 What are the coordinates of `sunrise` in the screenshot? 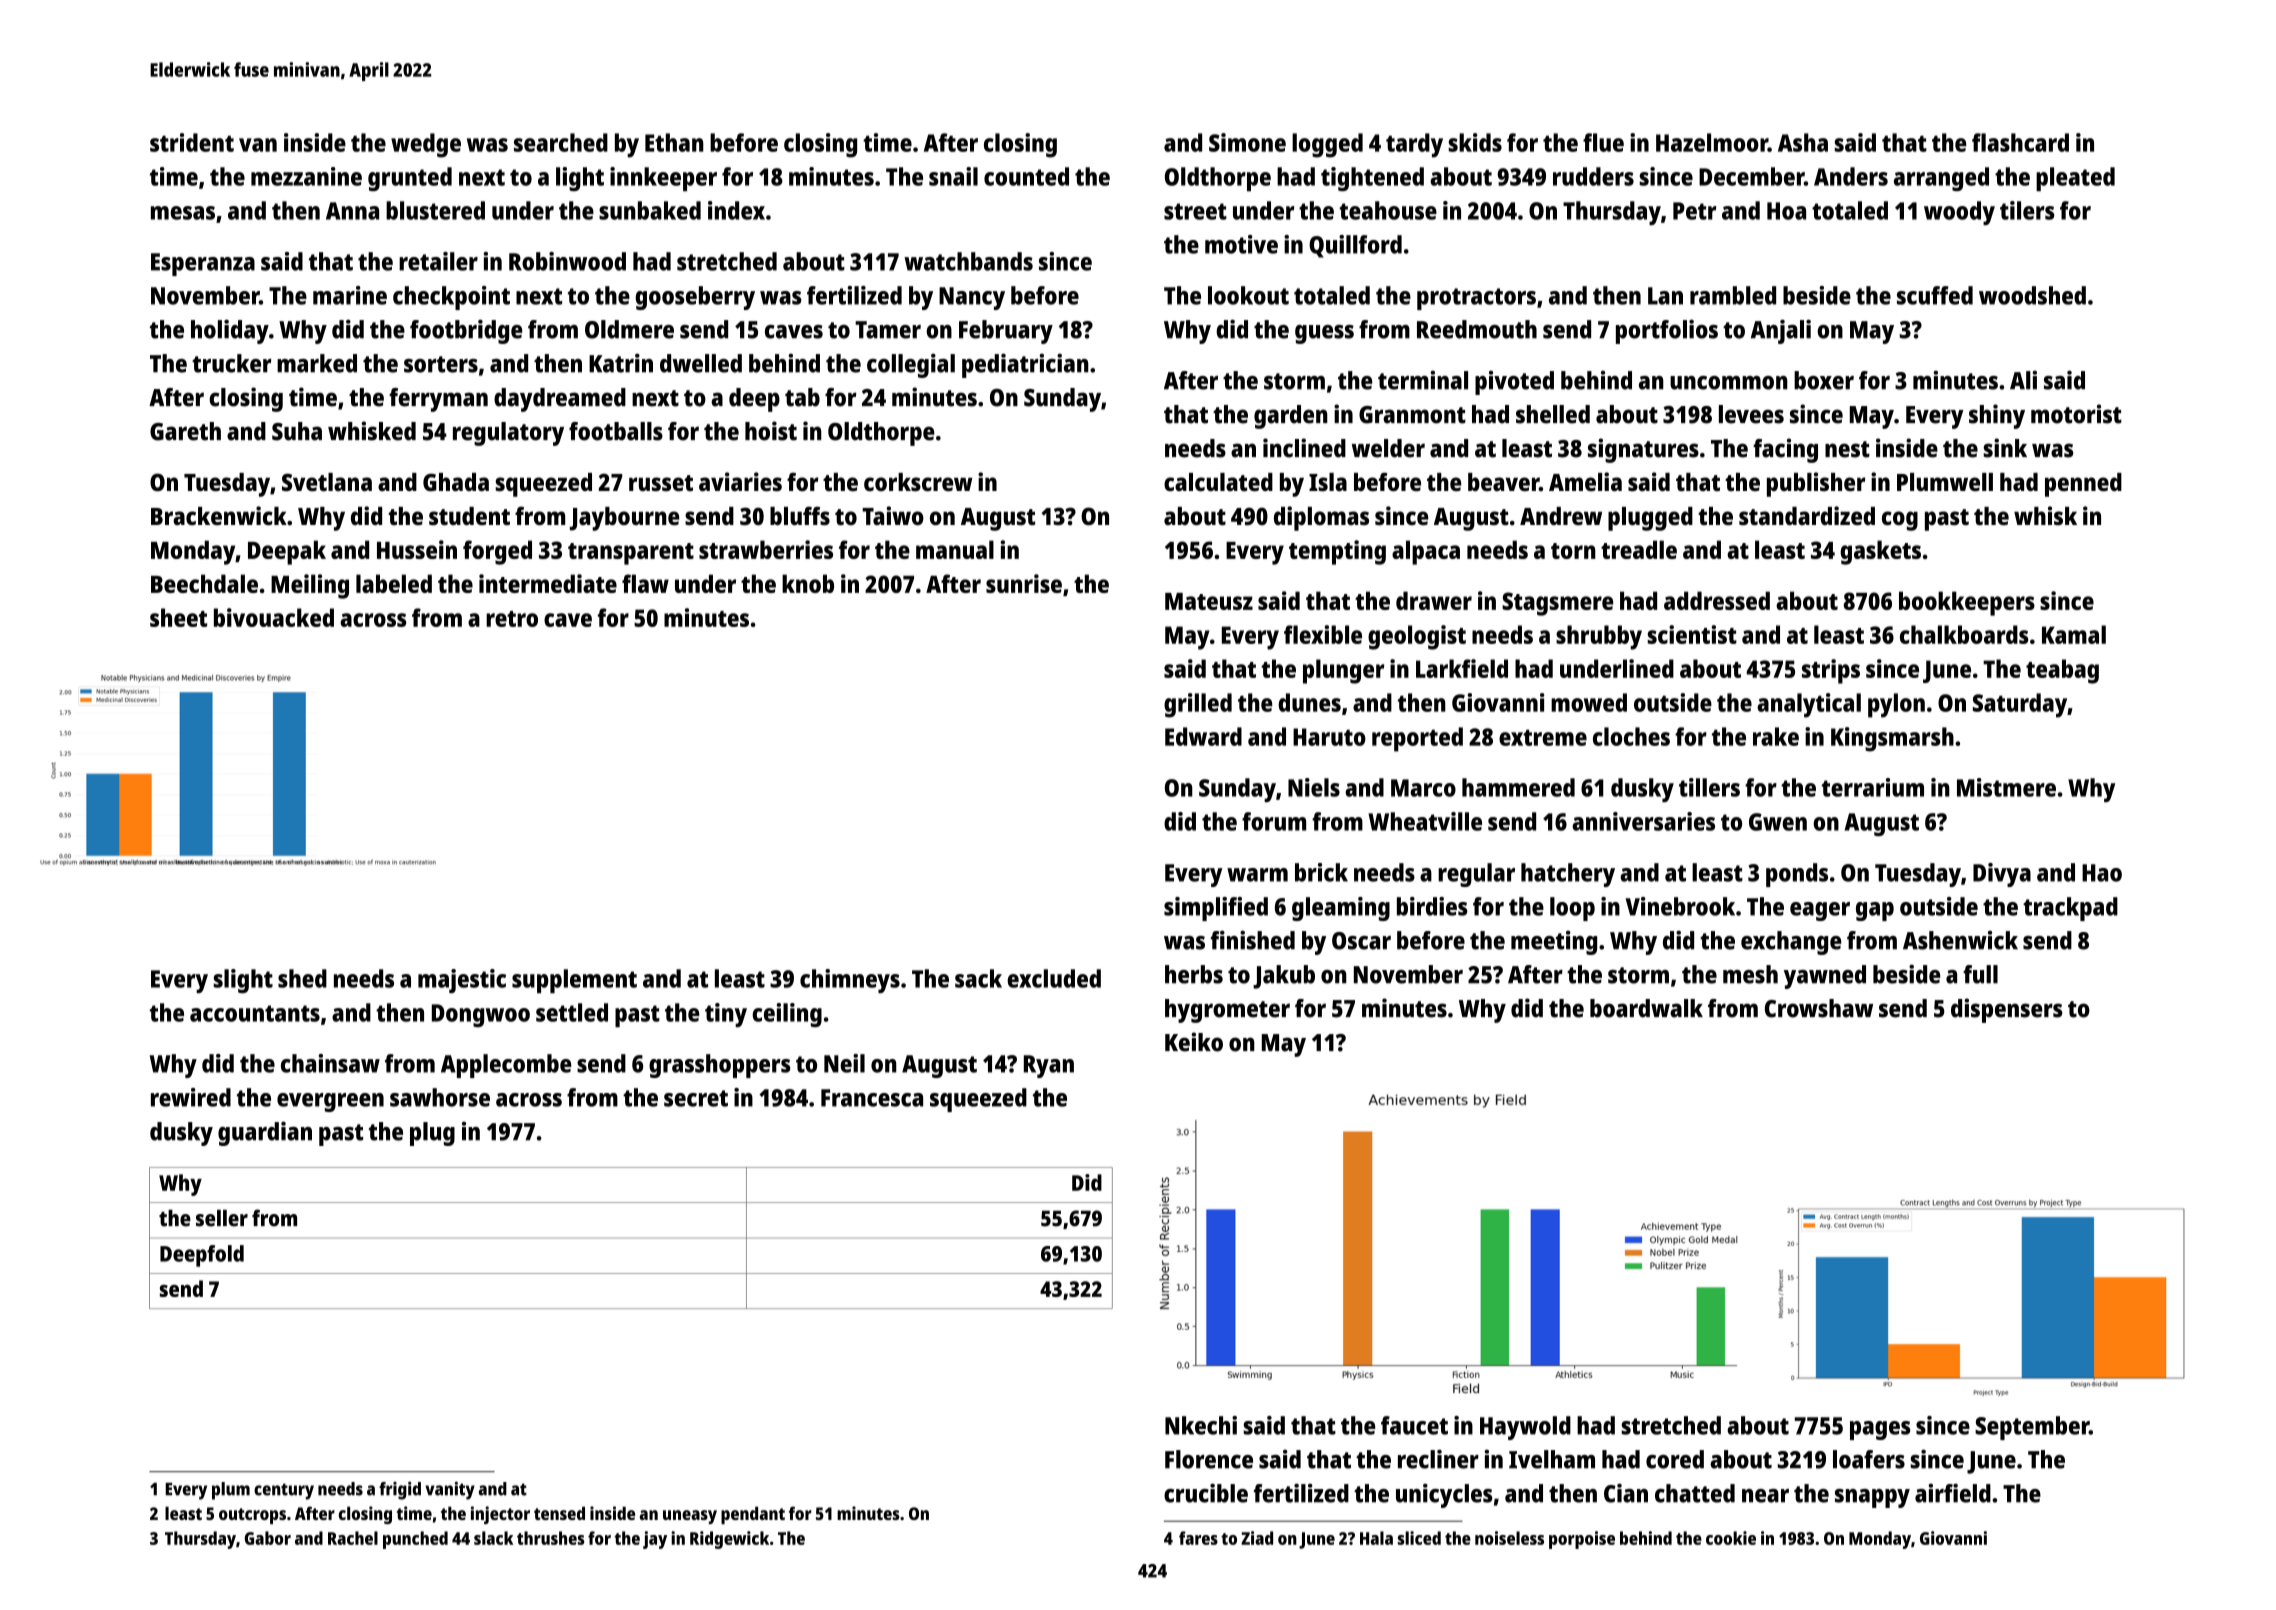 It's located at (1024, 583).
